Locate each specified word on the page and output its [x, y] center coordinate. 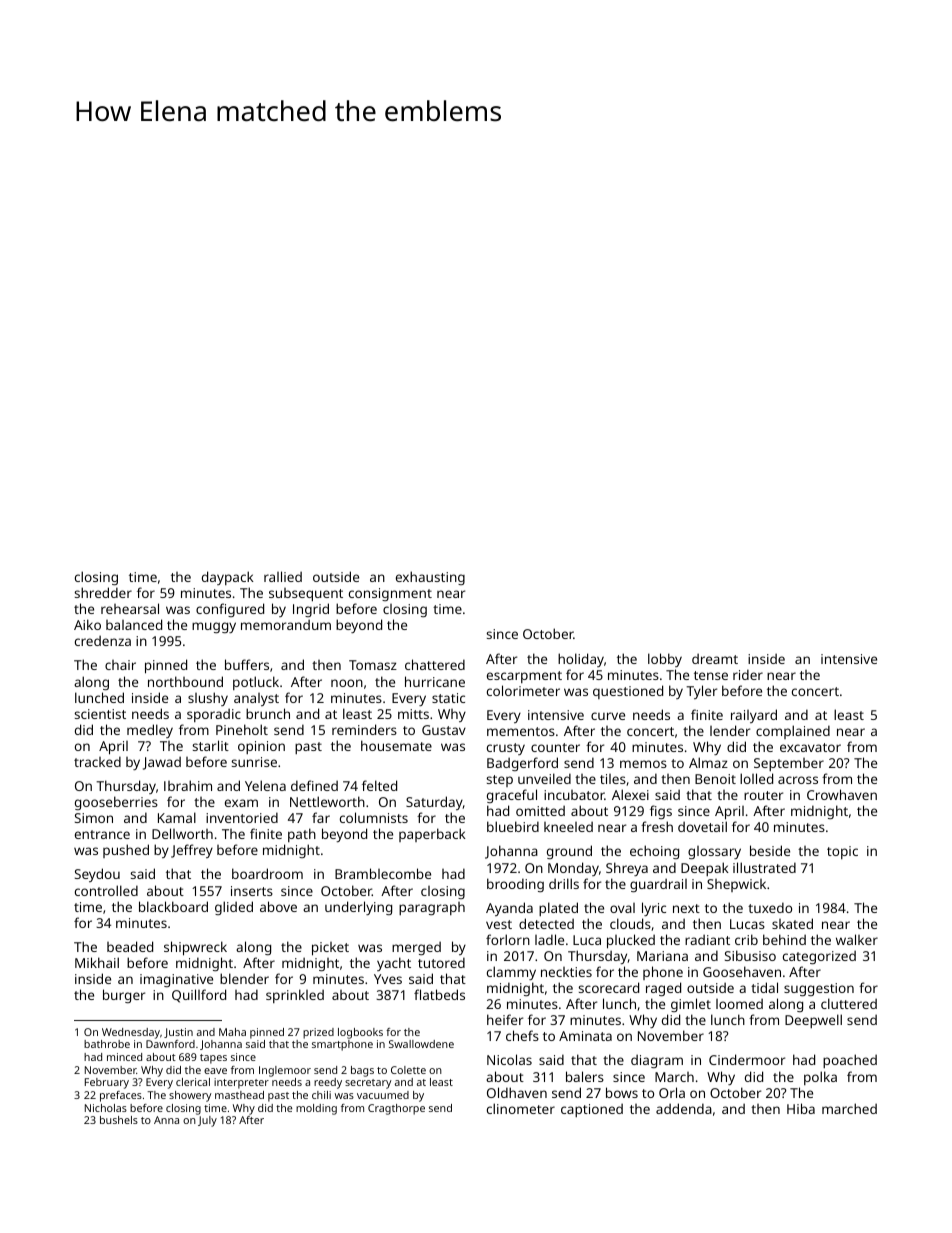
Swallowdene [421, 1044]
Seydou [97, 875]
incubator [574, 795]
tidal [764, 987]
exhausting [430, 578]
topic [842, 852]
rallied [283, 576]
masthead [239, 1095]
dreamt [715, 658]
